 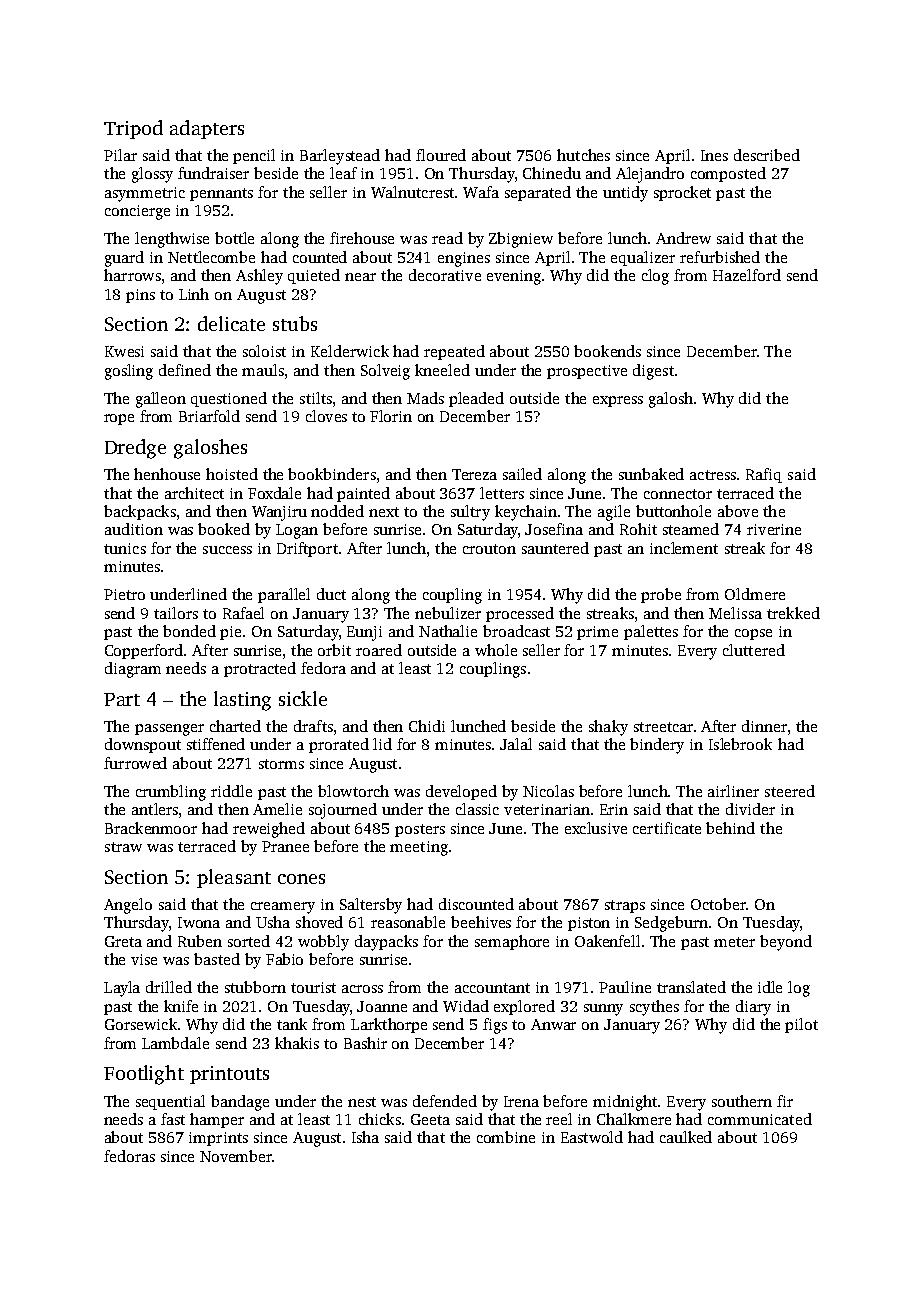 What do you see at coordinates (654, 1008) in the document?
I see `scythes` at bounding box center [654, 1008].
